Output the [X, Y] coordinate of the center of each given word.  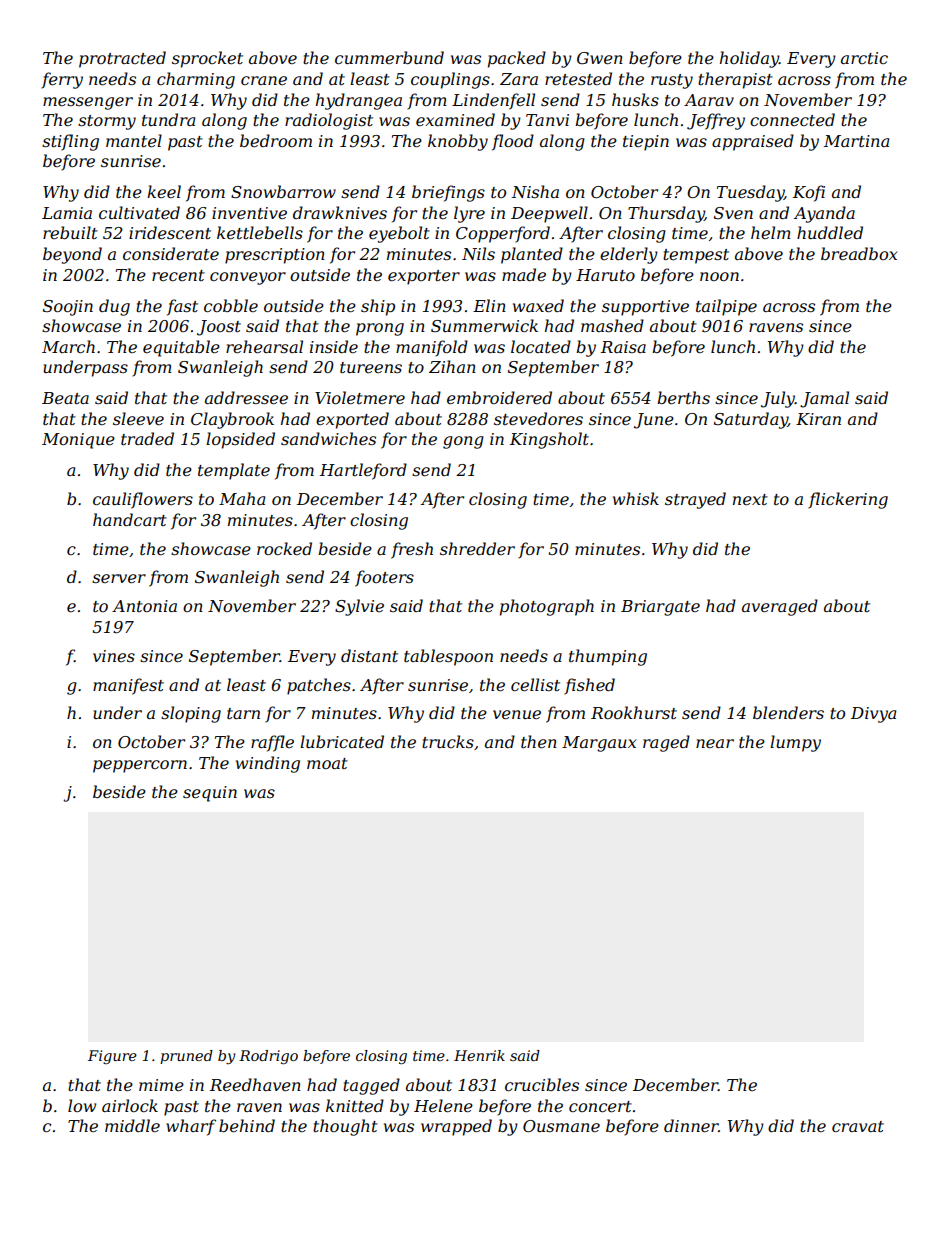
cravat [858, 1126]
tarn [243, 713]
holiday [749, 59]
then [539, 741]
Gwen [600, 58]
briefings [448, 193]
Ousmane [561, 1126]
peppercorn [140, 766]
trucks [448, 741]
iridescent [170, 232]
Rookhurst [634, 712]
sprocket [207, 59]
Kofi [809, 193]
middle [132, 1125]
